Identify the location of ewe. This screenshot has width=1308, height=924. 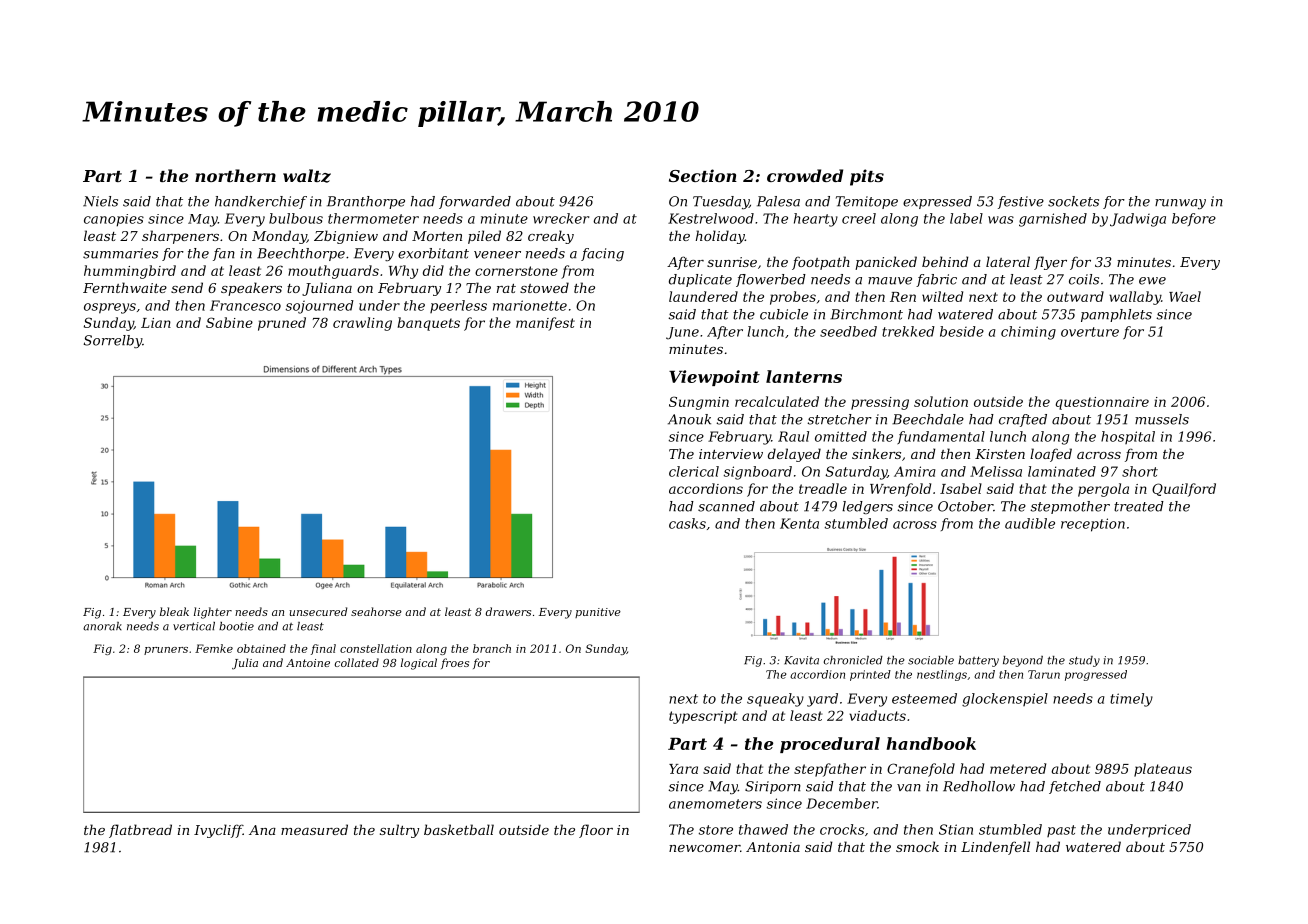
(1152, 281).
